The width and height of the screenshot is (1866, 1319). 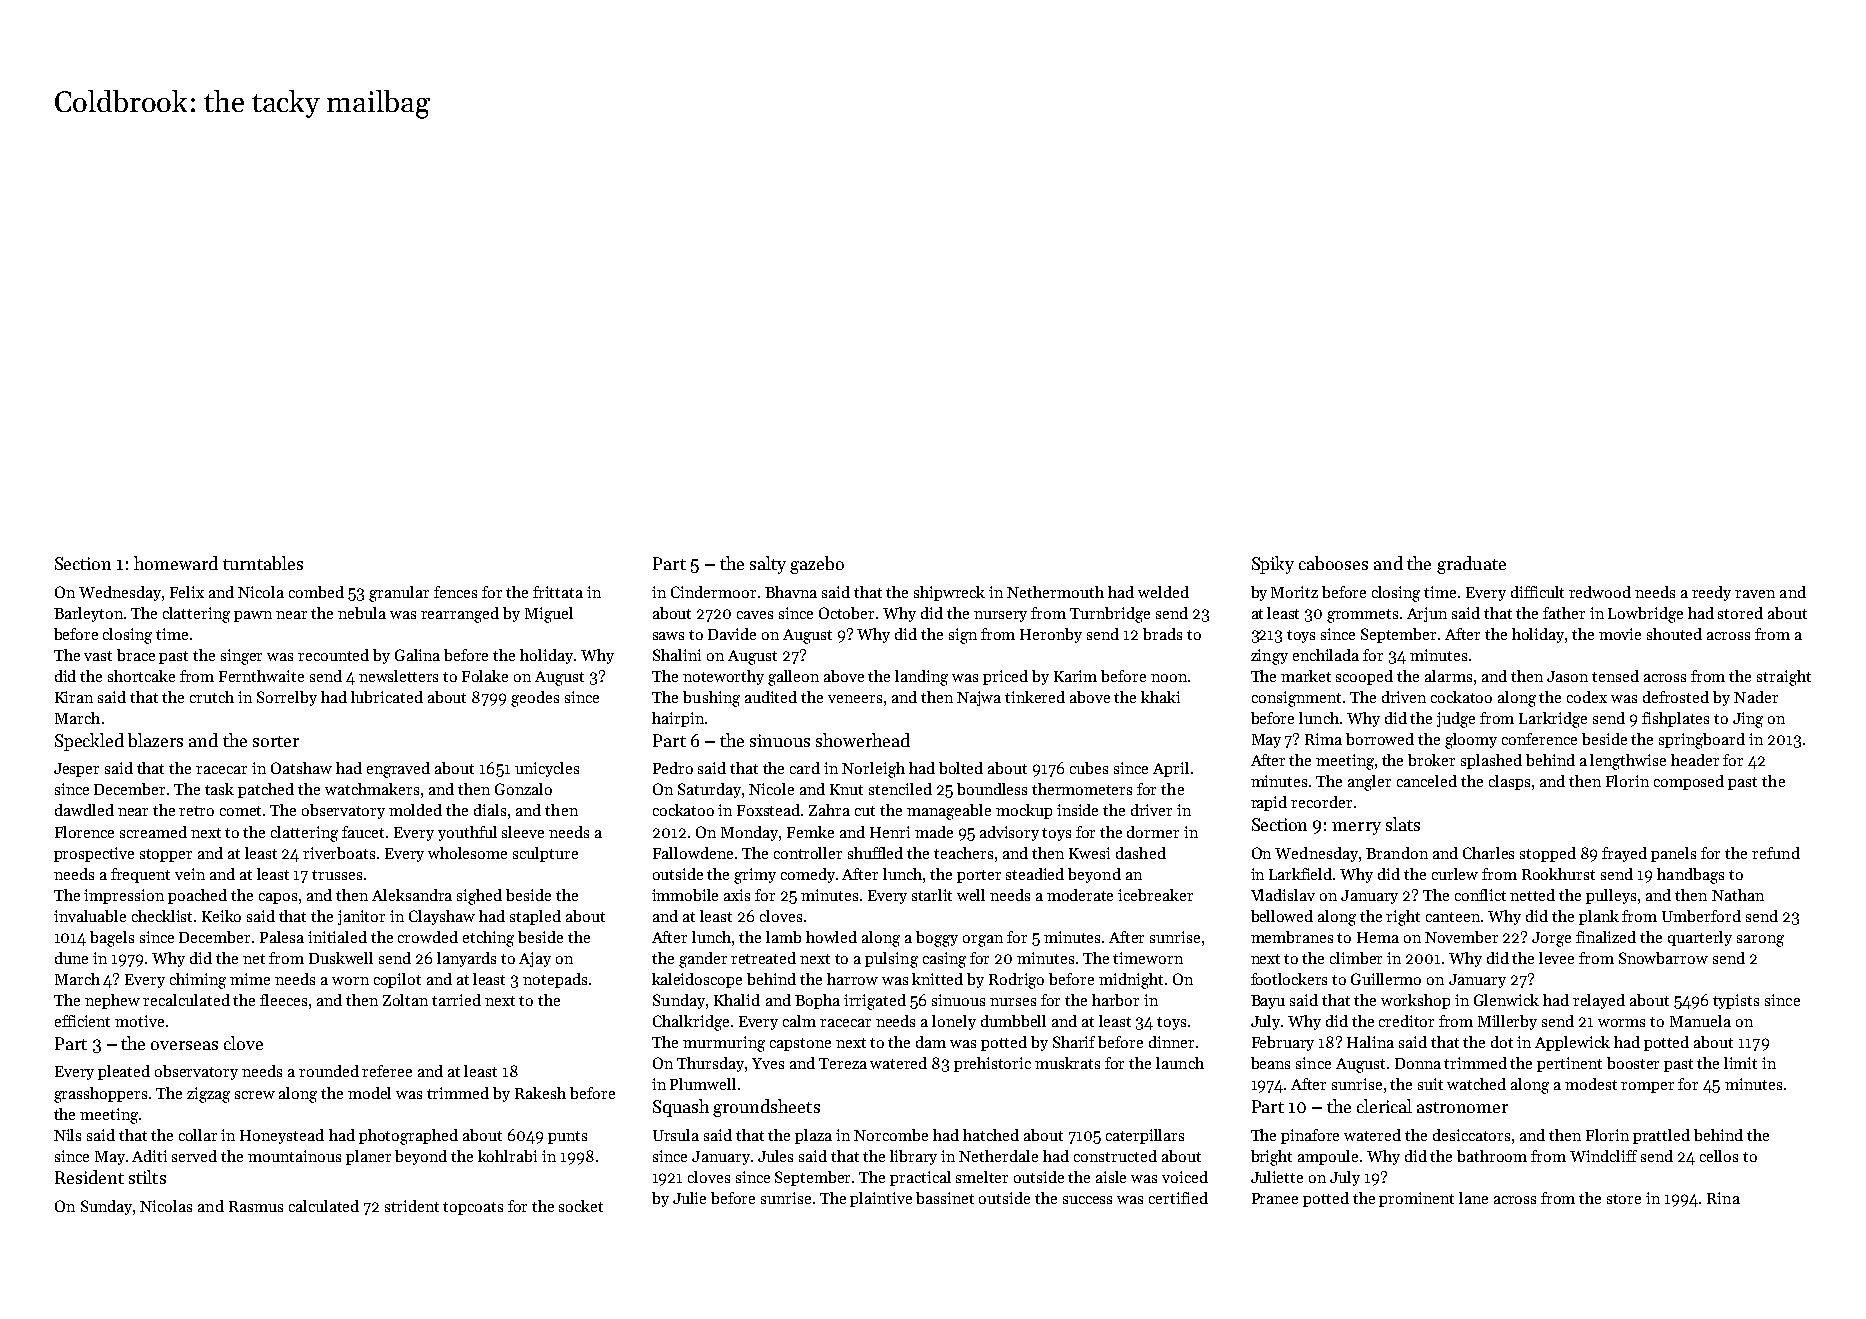 I want to click on harbor, so click(x=1115, y=1000).
